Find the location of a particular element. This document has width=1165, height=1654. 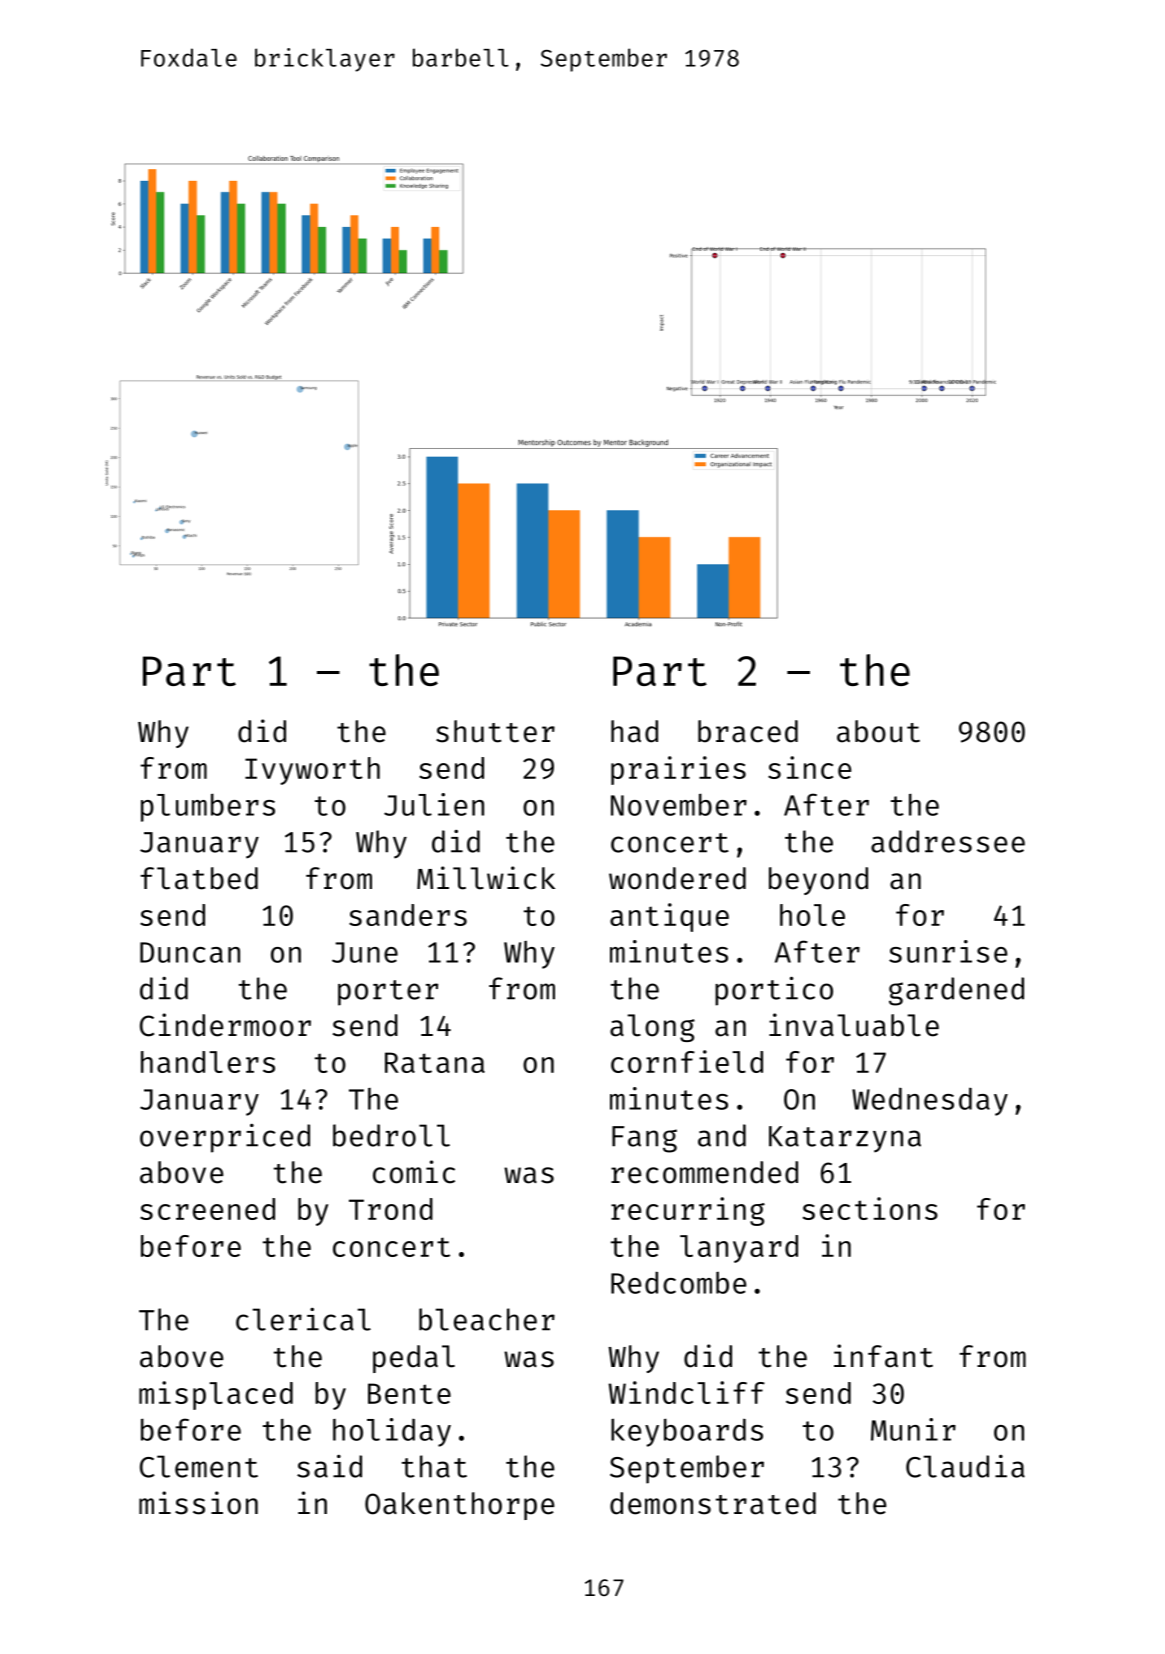

keyboards is located at coordinates (687, 1432).
